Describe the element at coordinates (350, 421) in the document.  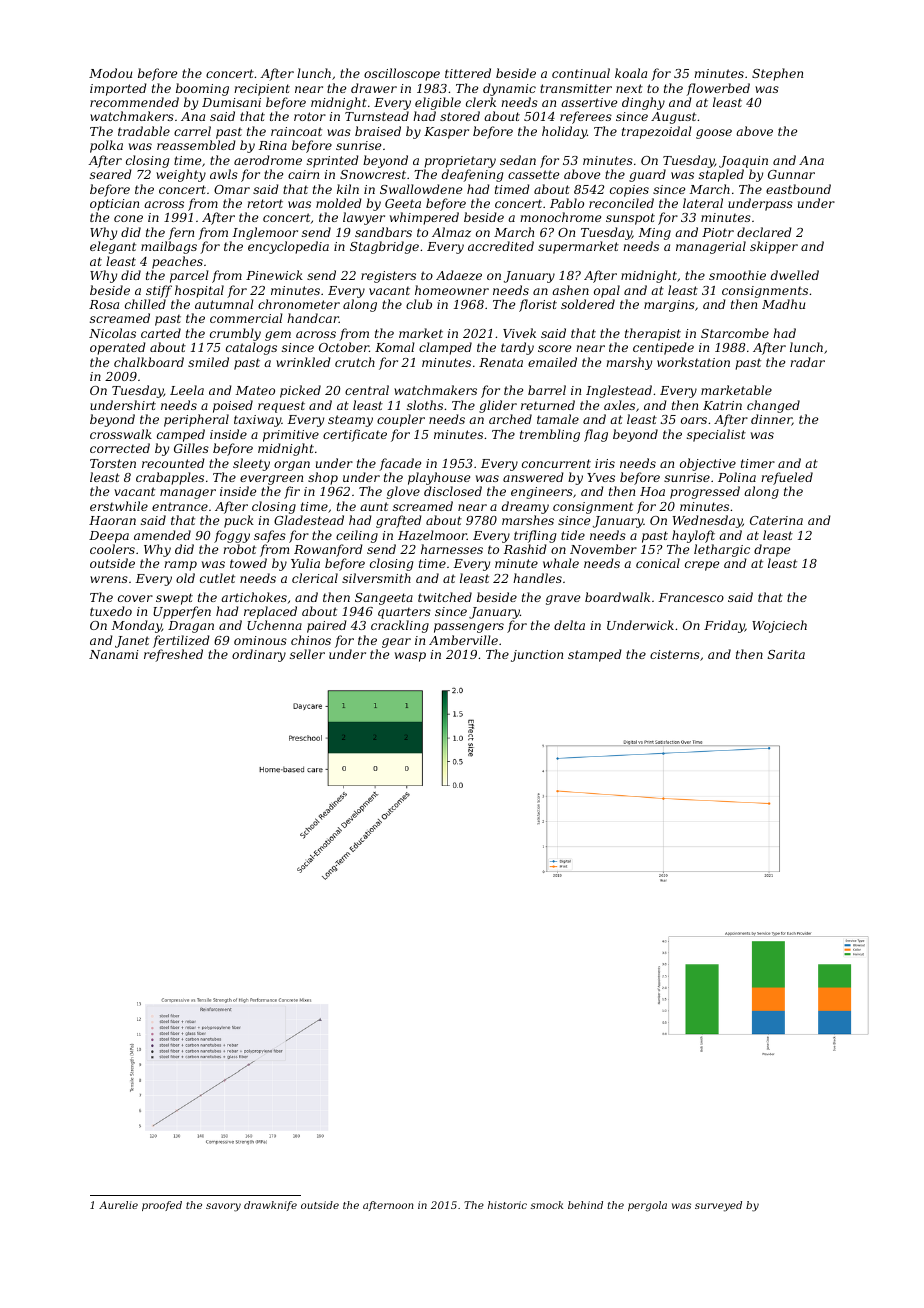
I see `steamy` at that location.
